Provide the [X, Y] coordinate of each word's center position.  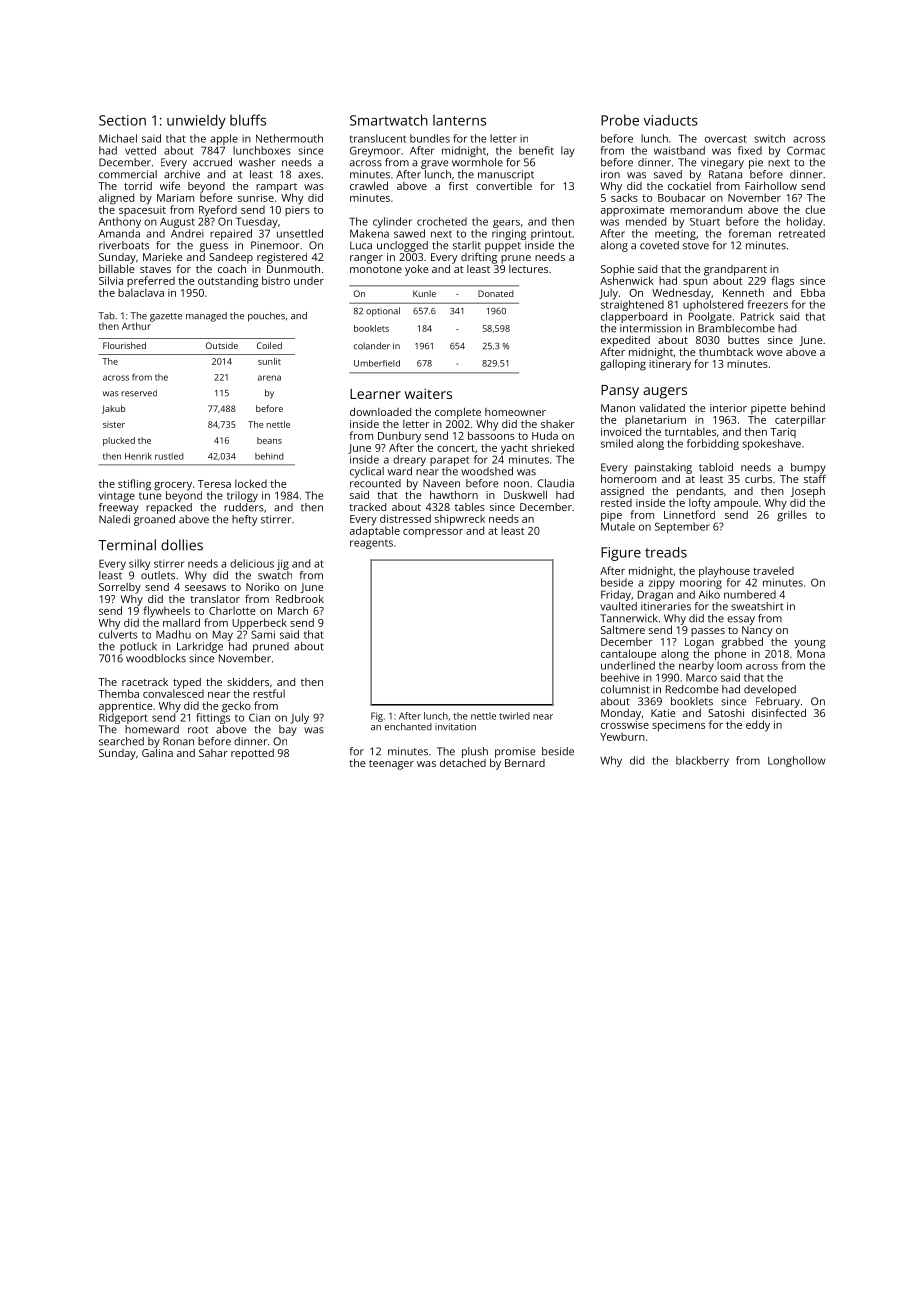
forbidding [713, 444]
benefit [536, 150]
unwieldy [196, 121]
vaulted [618, 606]
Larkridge [200, 647]
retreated [802, 233]
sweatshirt [757, 606]
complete [458, 413]
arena [269, 378]
